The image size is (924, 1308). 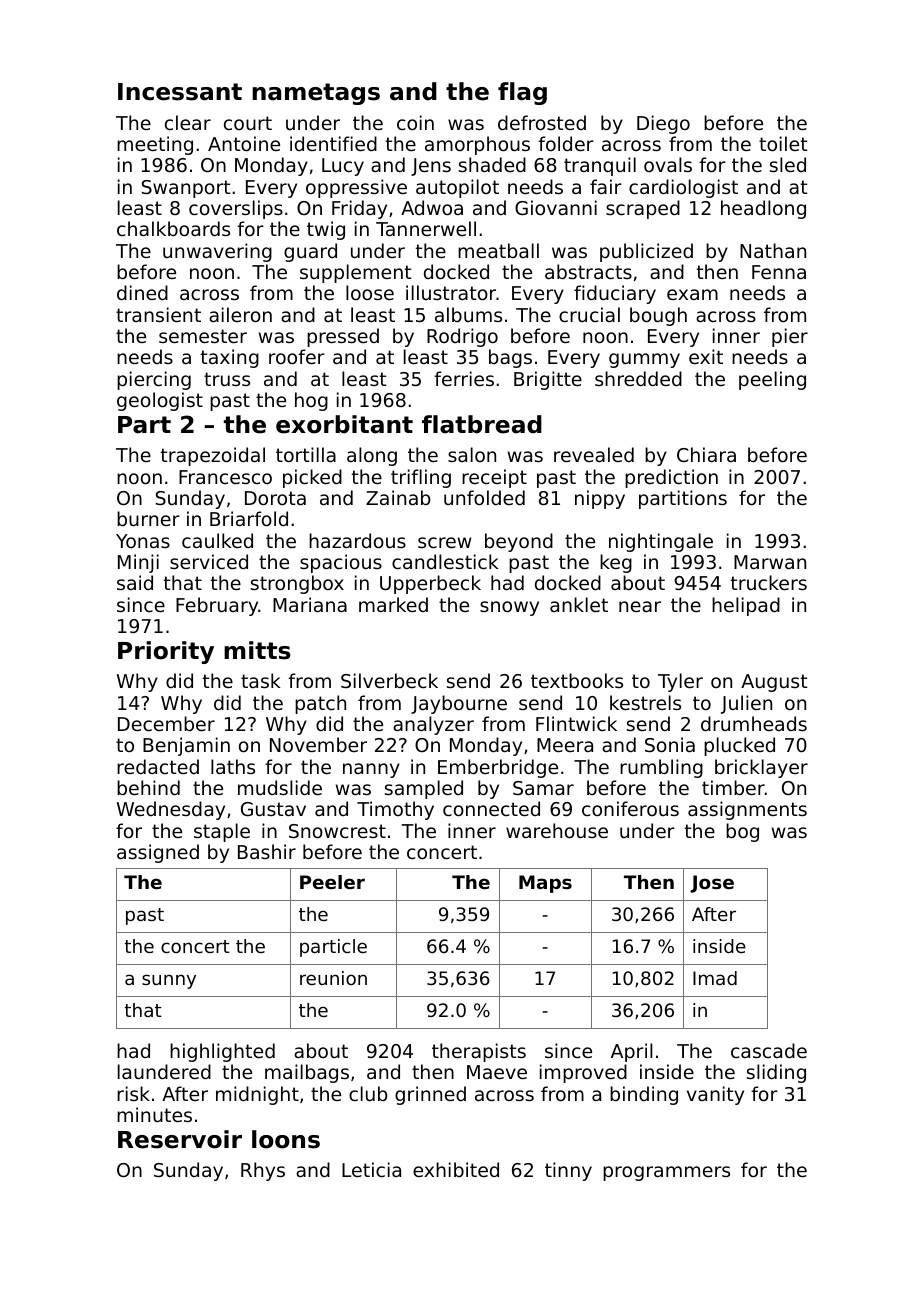 I want to click on Diego, so click(x=663, y=124).
